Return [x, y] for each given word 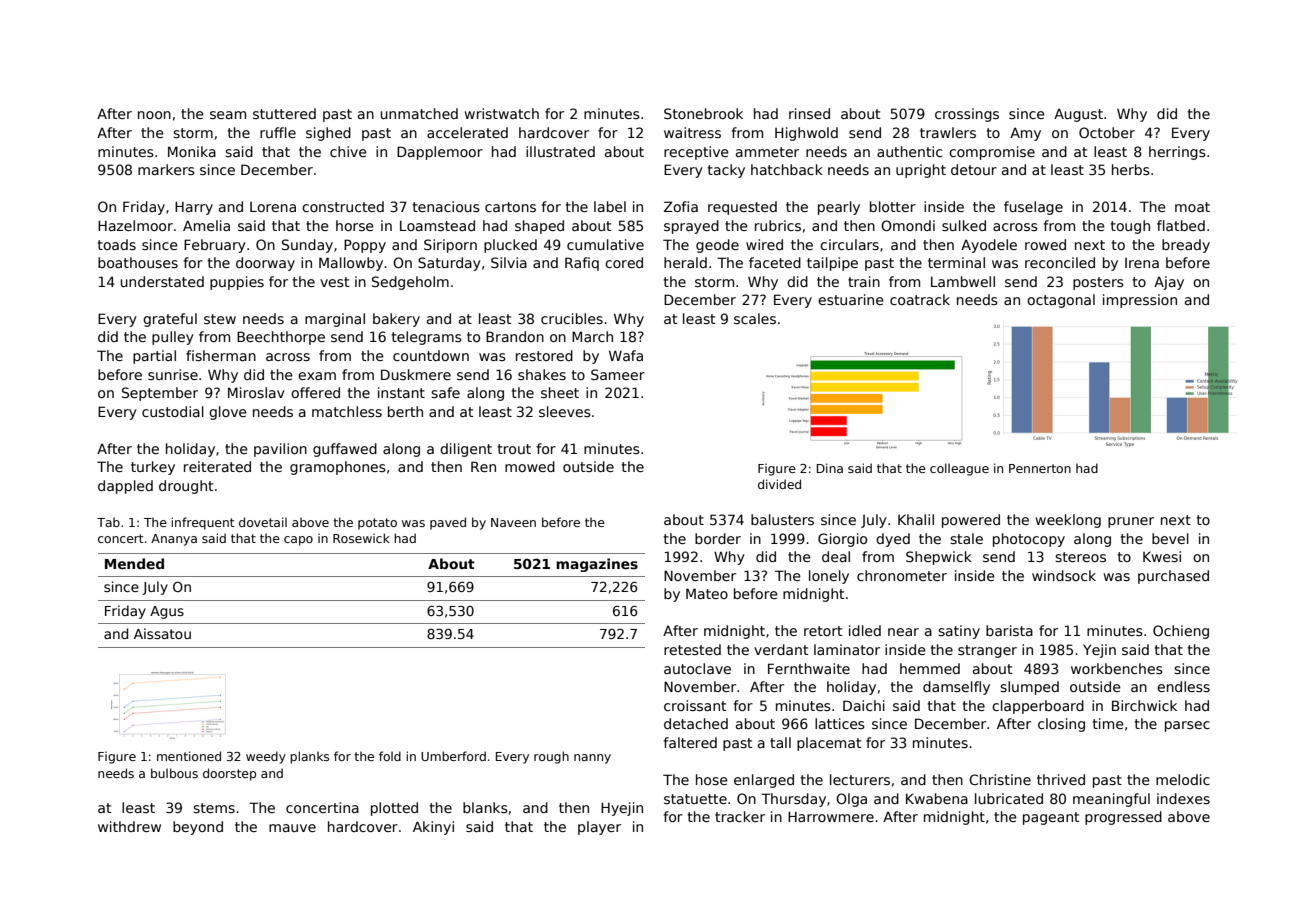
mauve [292, 828]
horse [355, 225]
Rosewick [361, 538]
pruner [1131, 522]
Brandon [515, 336]
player [599, 828]
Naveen [513, 522]
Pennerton [1040, 468]
